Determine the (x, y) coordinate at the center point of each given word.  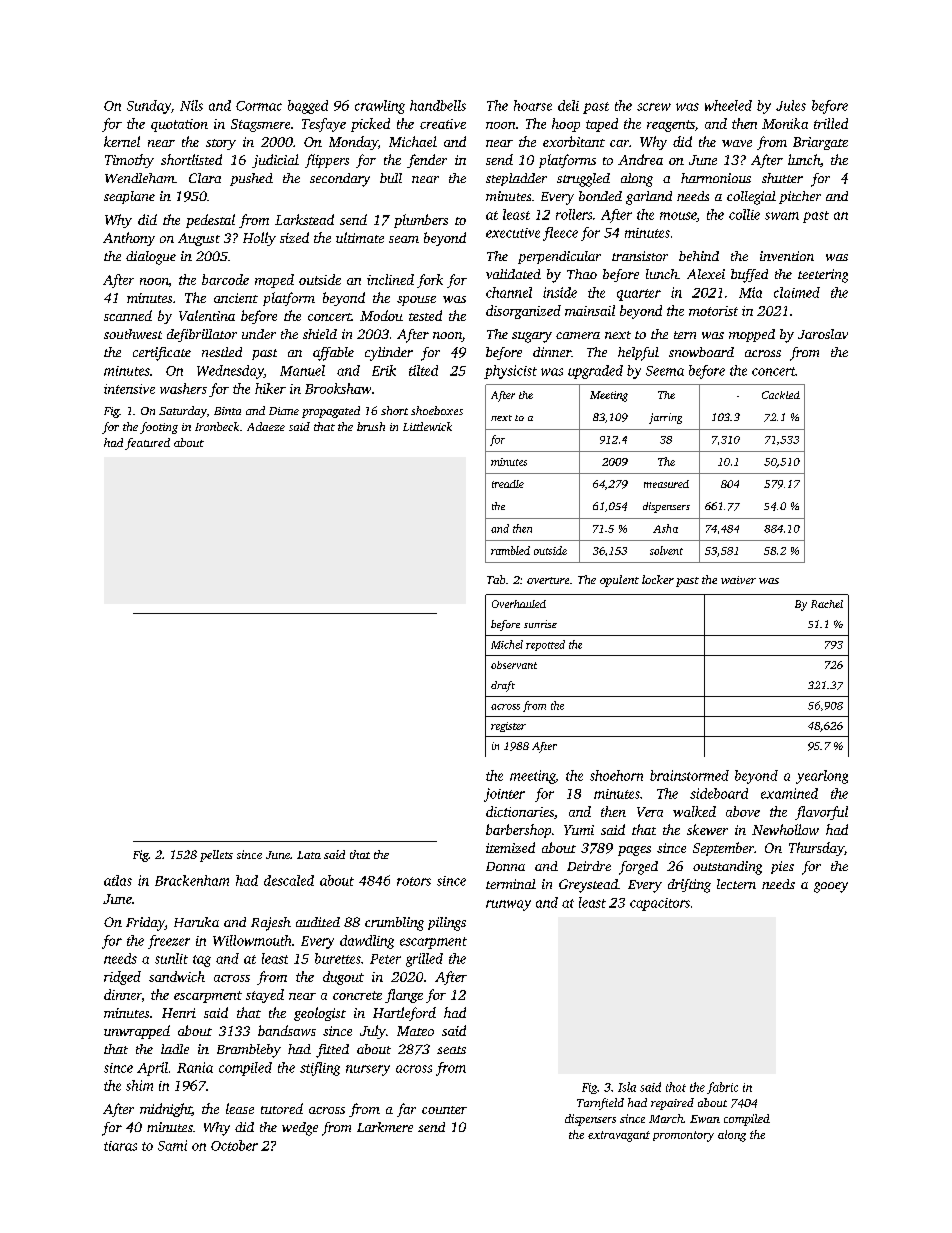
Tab (496, 579)
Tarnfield (600, 1104)
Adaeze (266, 426)
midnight (166, 1110)
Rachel (827, 604)
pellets (216, 856)
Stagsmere (260, 125)
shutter (782, 178)
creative (443, 124)
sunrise (540, 624)
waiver (738, 580)
